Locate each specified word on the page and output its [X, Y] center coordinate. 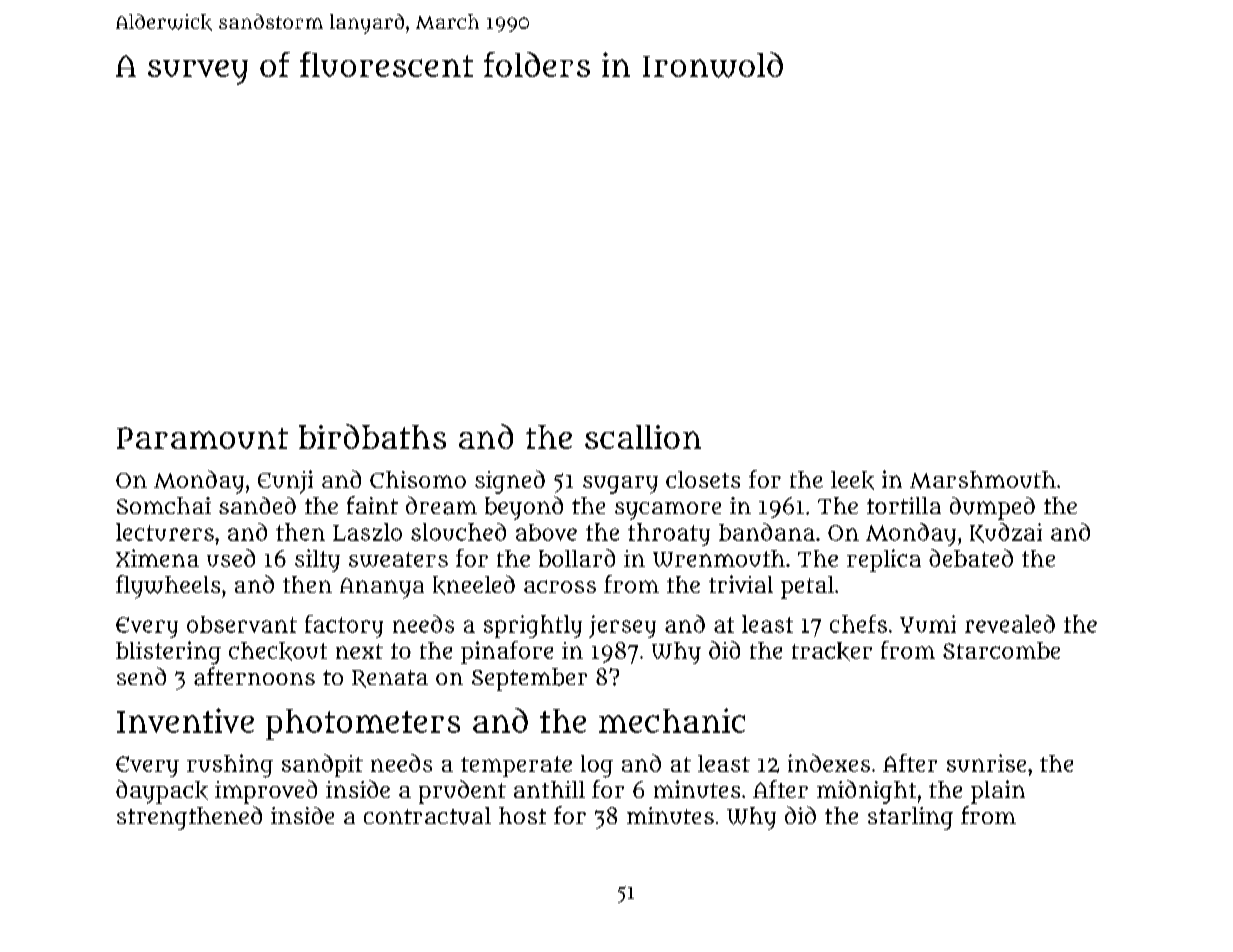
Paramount [202, 438]
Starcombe [1001, 650]
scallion [643, 437]
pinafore [507, 652]
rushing [230, 766]
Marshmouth [983, 480]
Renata [390, 679]
